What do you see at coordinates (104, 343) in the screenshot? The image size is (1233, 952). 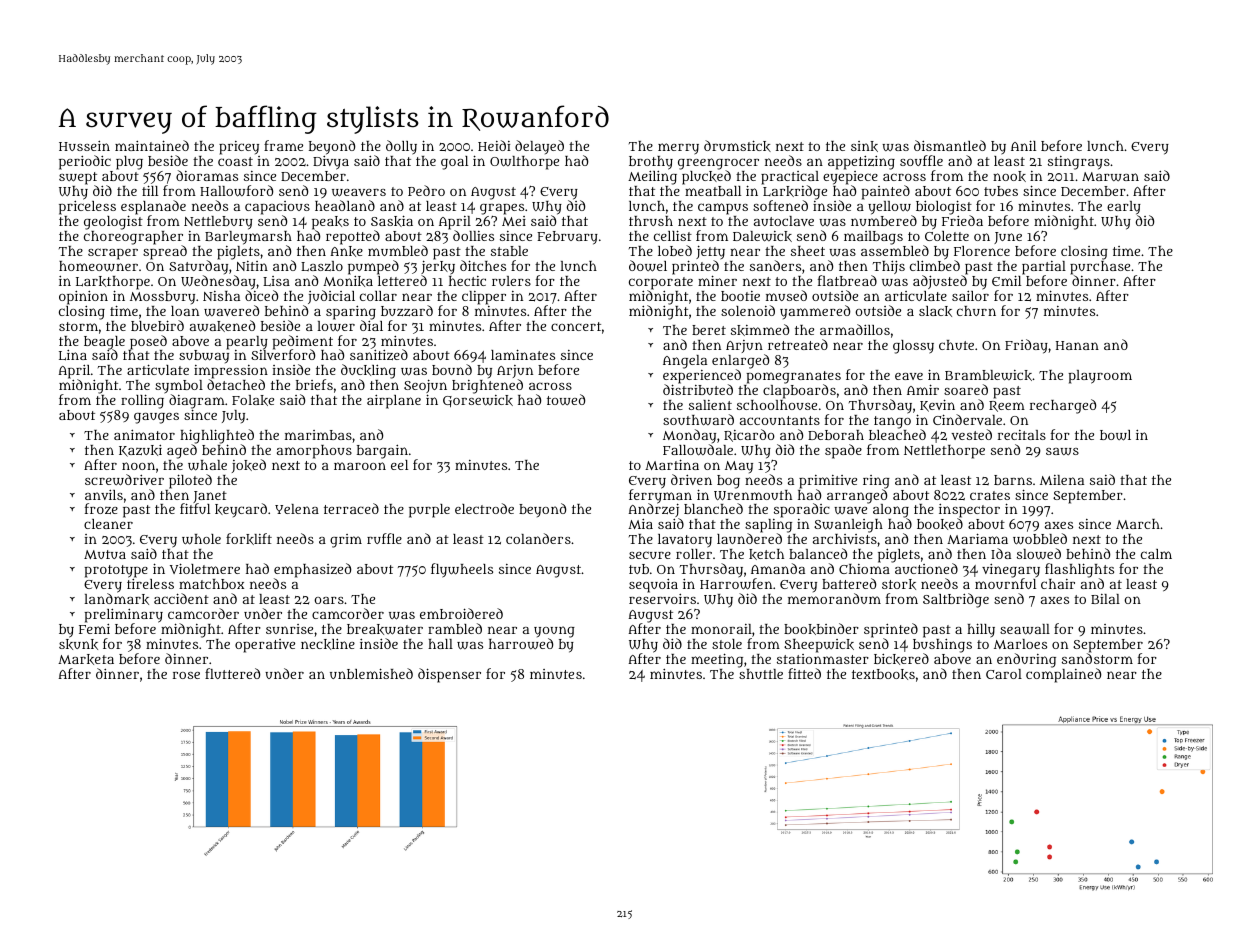 I see `beagle` at bounding box center [104, 343].
